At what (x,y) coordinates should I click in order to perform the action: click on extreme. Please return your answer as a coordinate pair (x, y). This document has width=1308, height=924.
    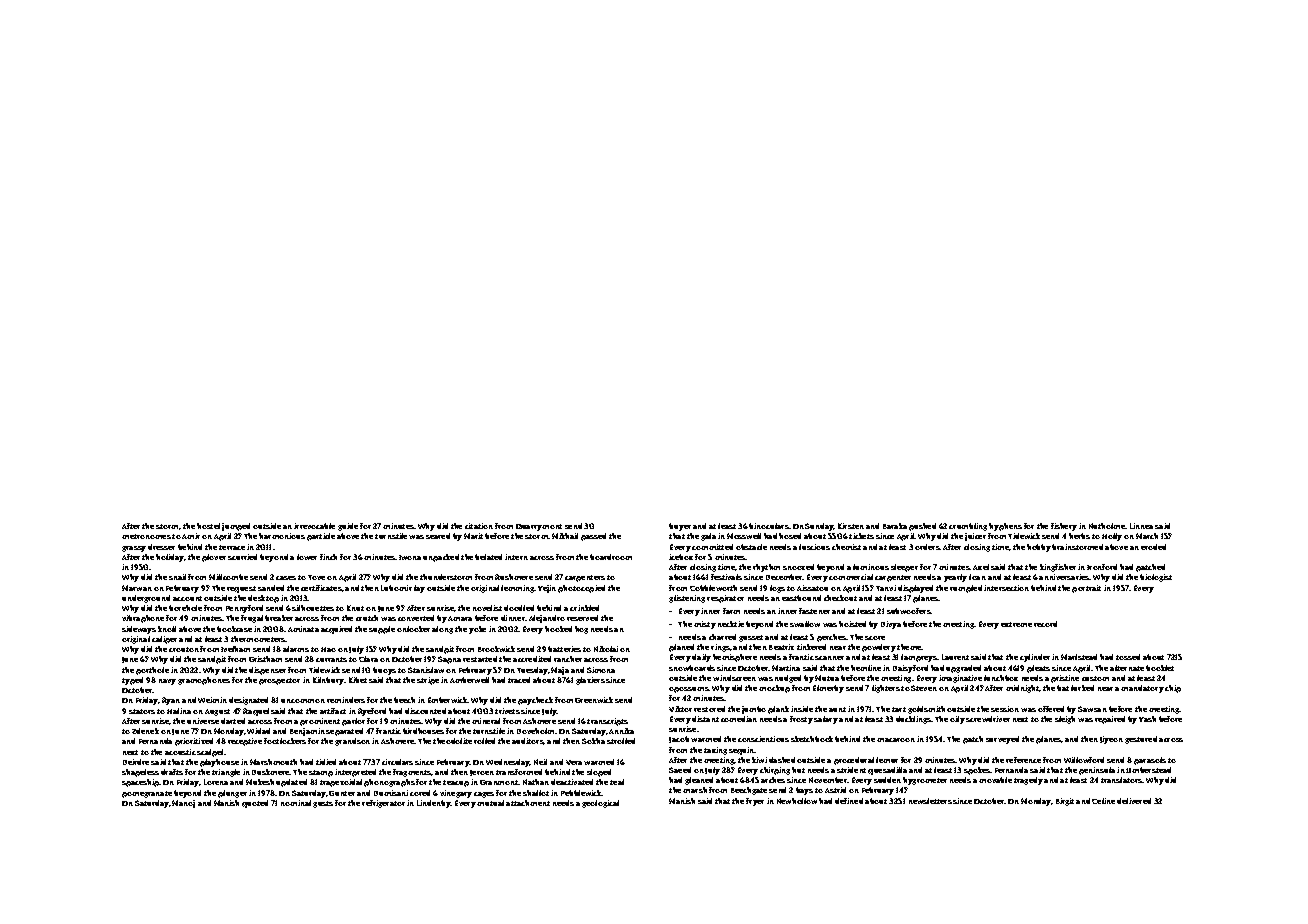
    Looking at the image, I should click on (1016, 624).
